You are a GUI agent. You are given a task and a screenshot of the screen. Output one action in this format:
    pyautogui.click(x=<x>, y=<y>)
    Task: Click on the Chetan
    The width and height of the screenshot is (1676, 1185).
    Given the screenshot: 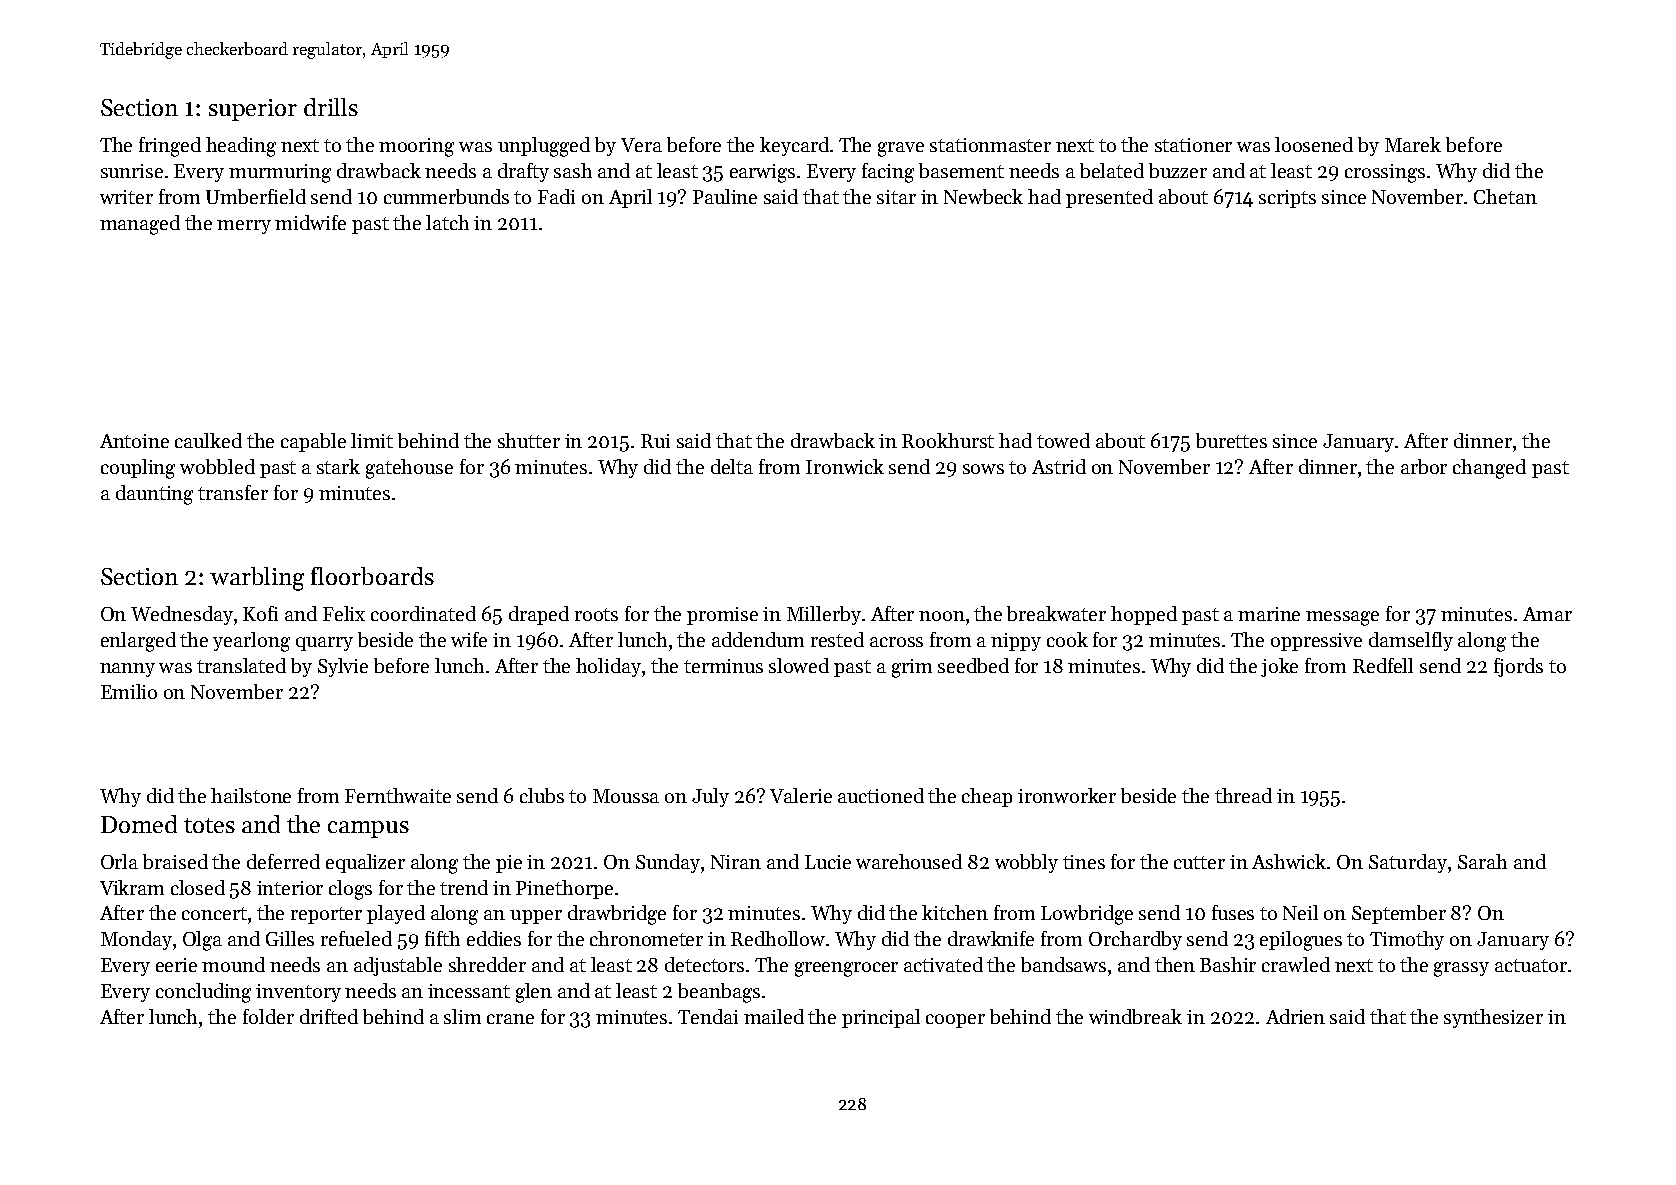 What is the action you would take?
    pyautogui.click(x=1505, y=196)
